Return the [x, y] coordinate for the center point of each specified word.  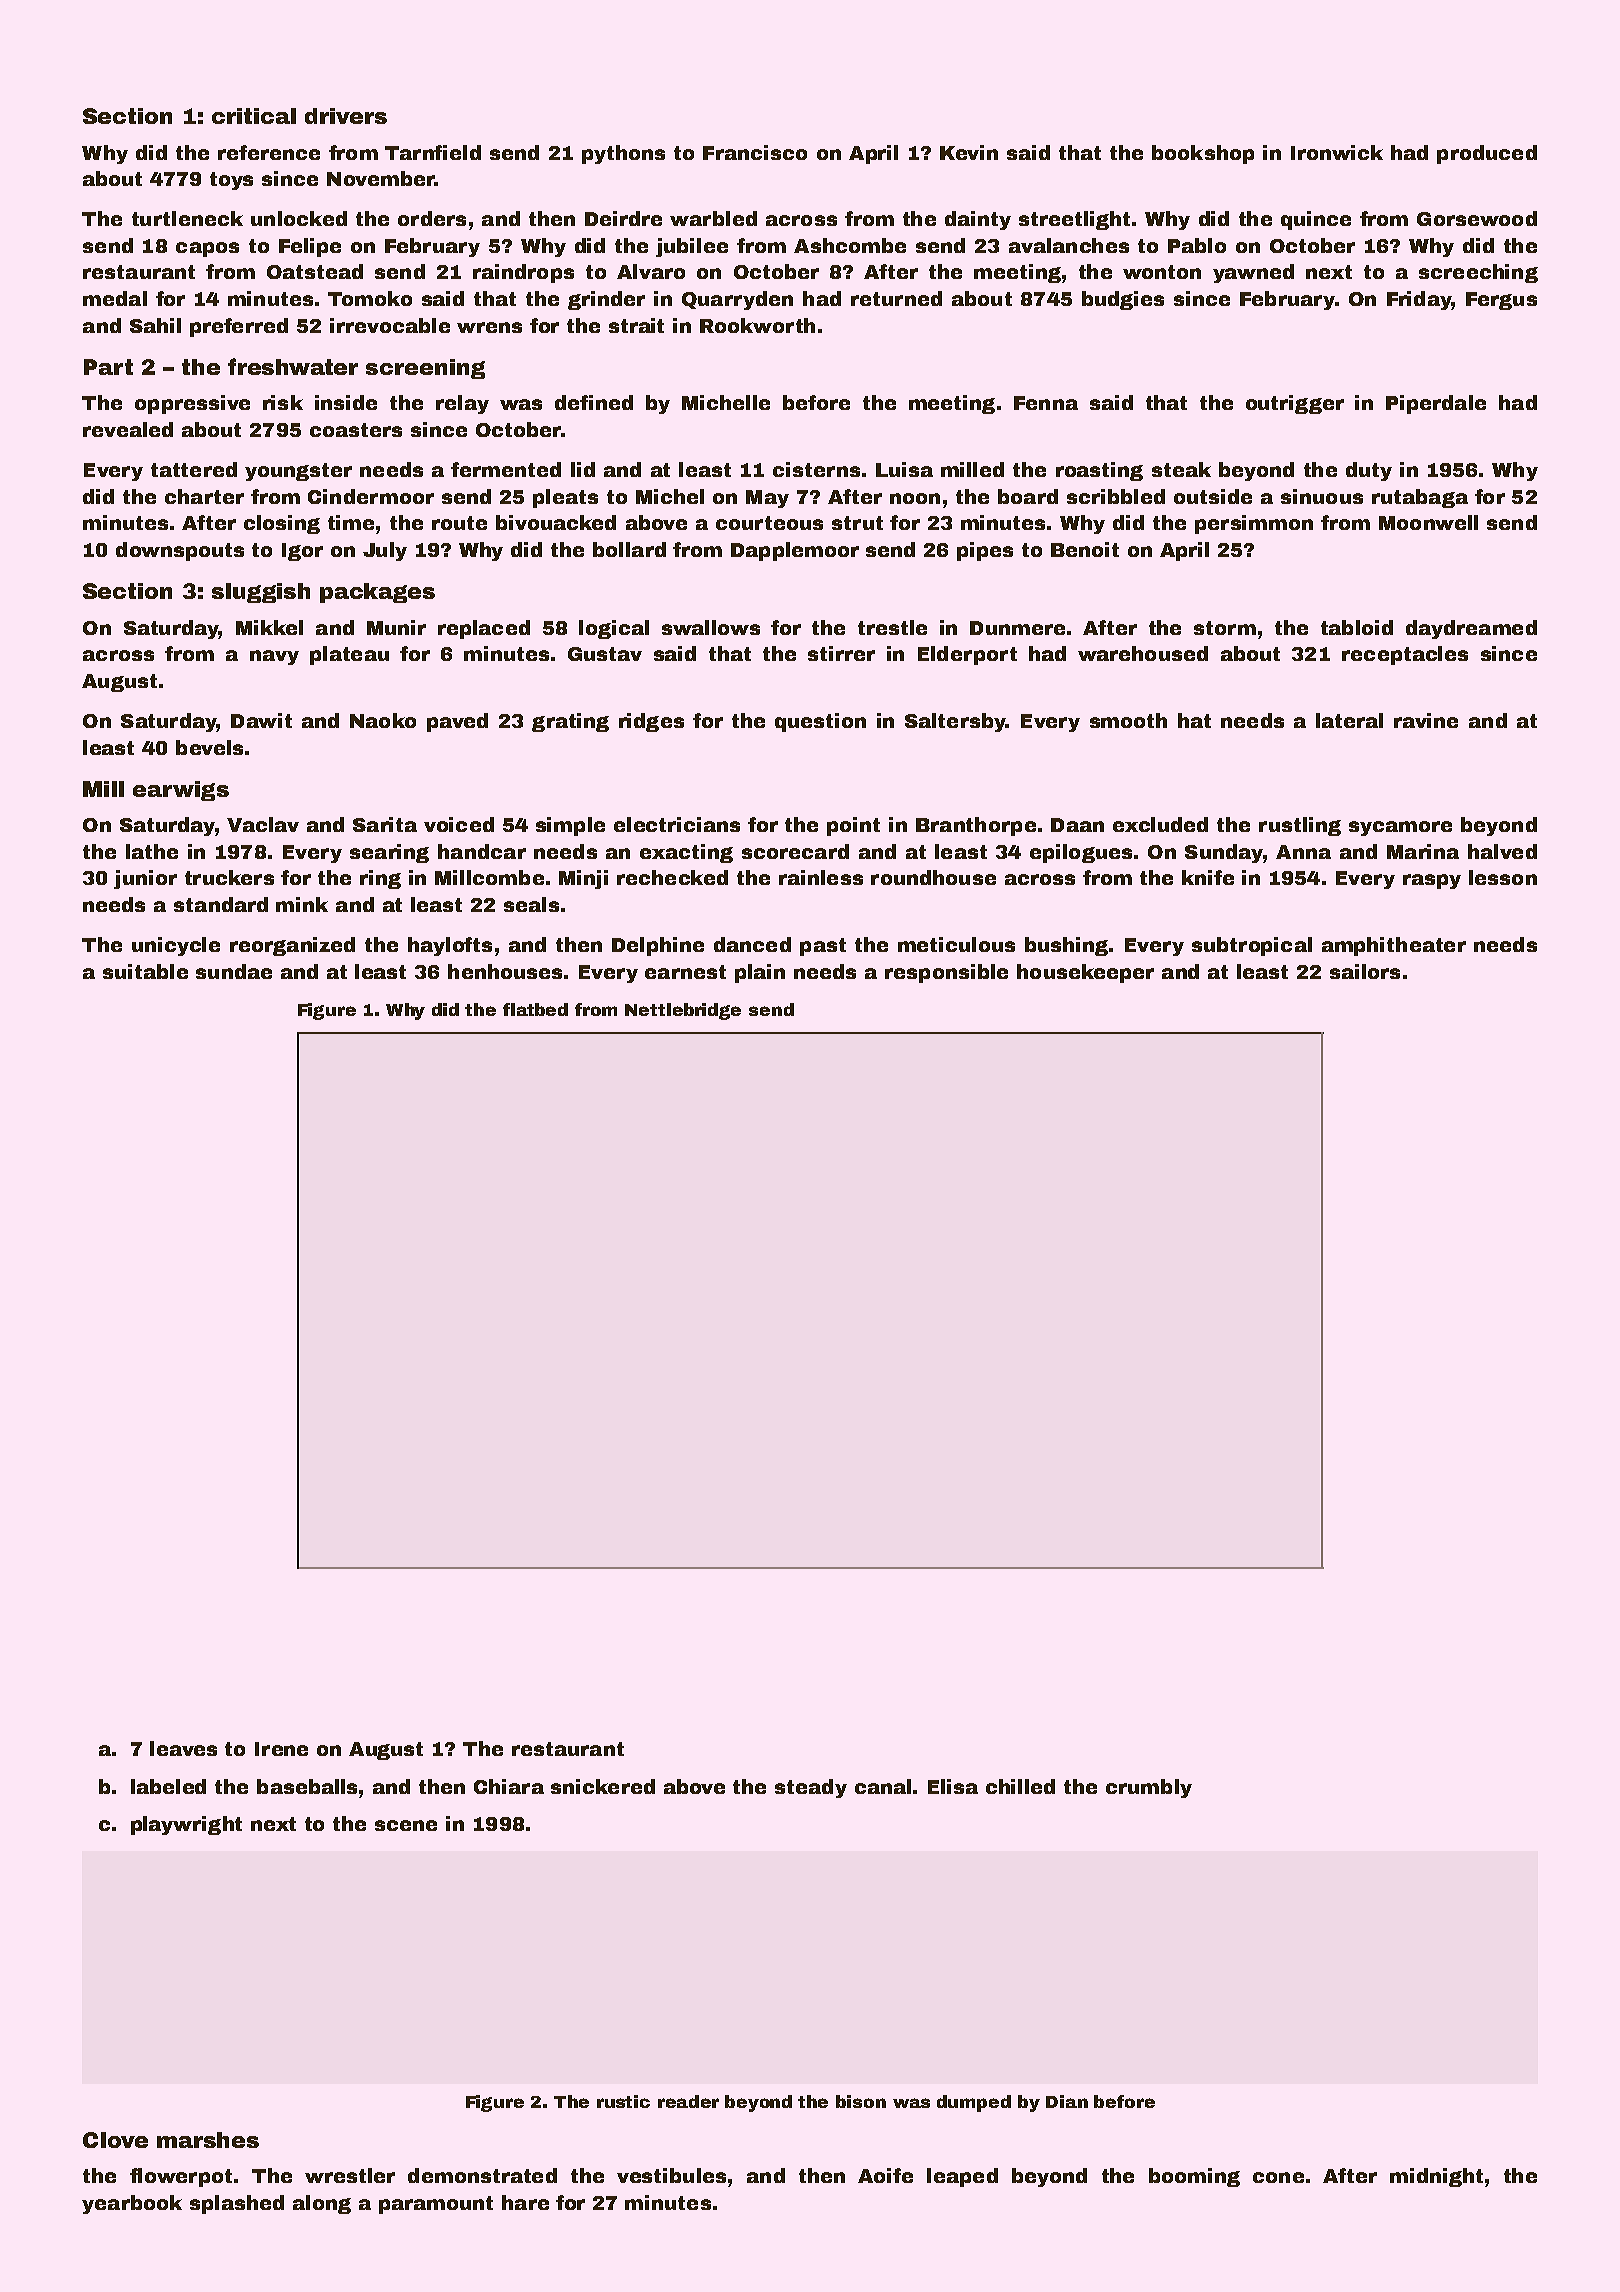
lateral [1349, 720]
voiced [459, 824]
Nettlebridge [683, 1011]
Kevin [969, 152]
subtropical [1252, 946]
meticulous [956, 944]
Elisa [953, 1786]
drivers [346, 116]
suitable [145, 971]
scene [406, 1825]
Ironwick [1337, 152]
